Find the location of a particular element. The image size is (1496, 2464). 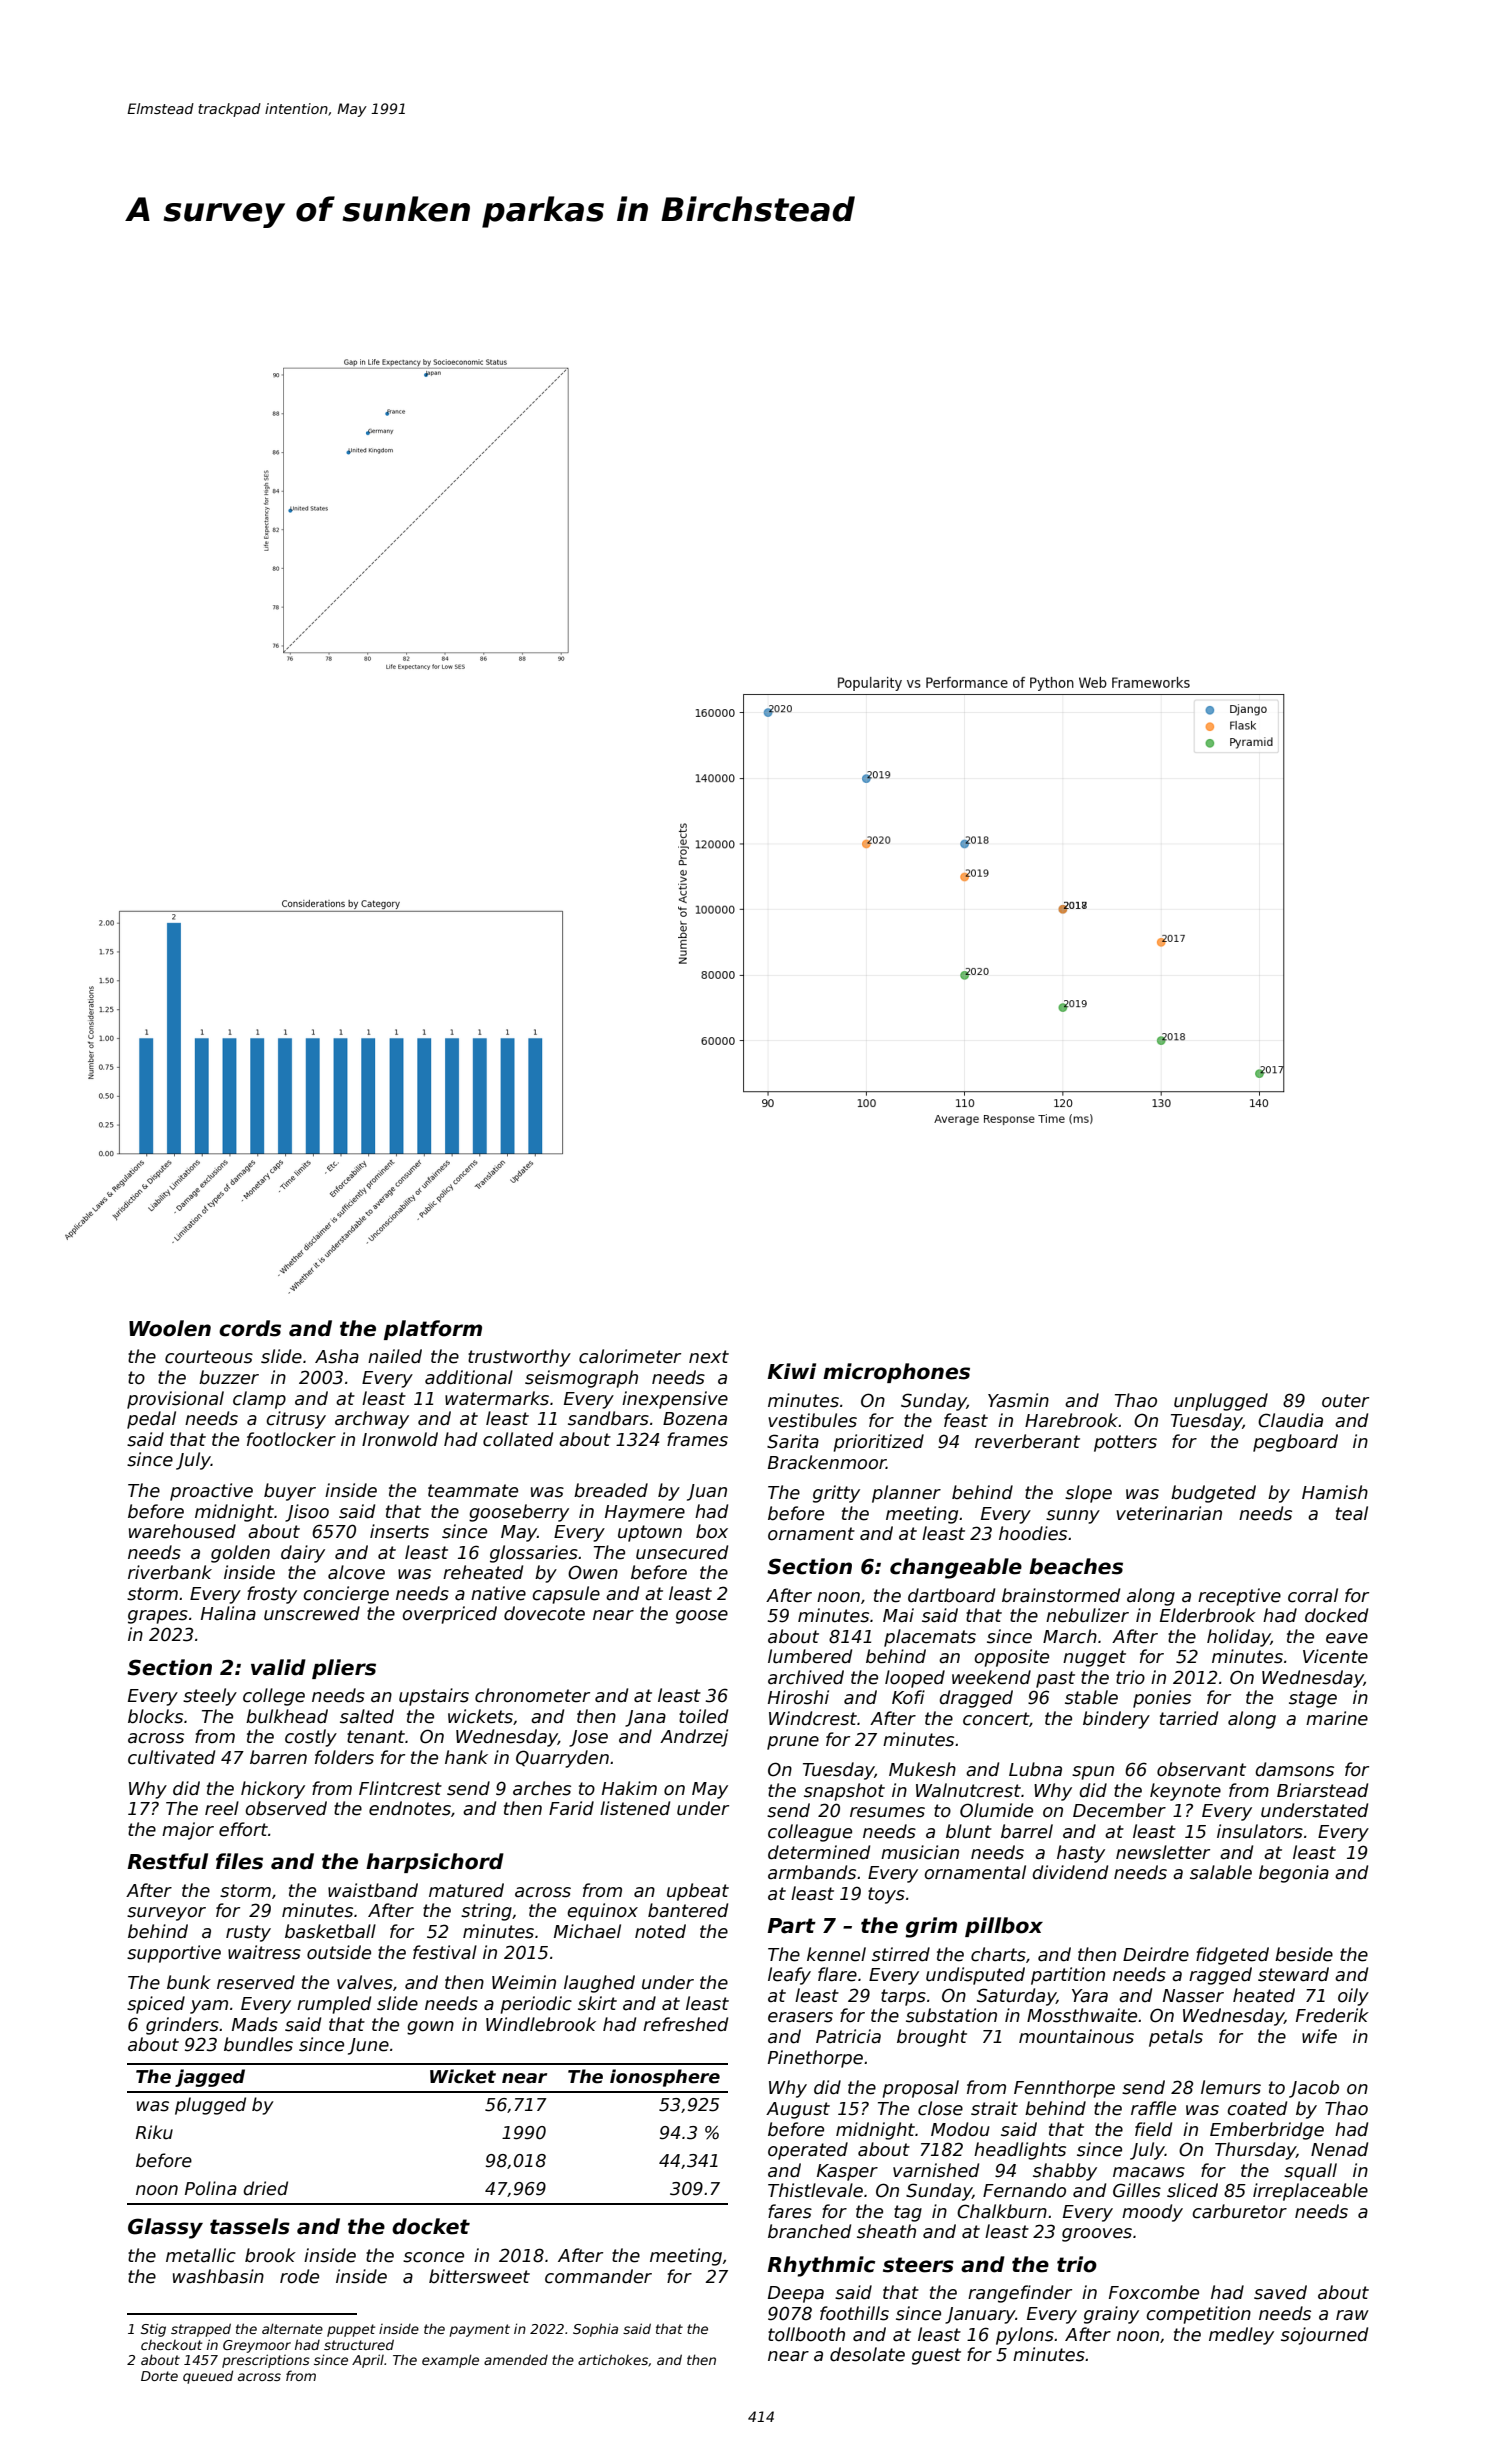

reel is located at coordinates (222, 1808).
